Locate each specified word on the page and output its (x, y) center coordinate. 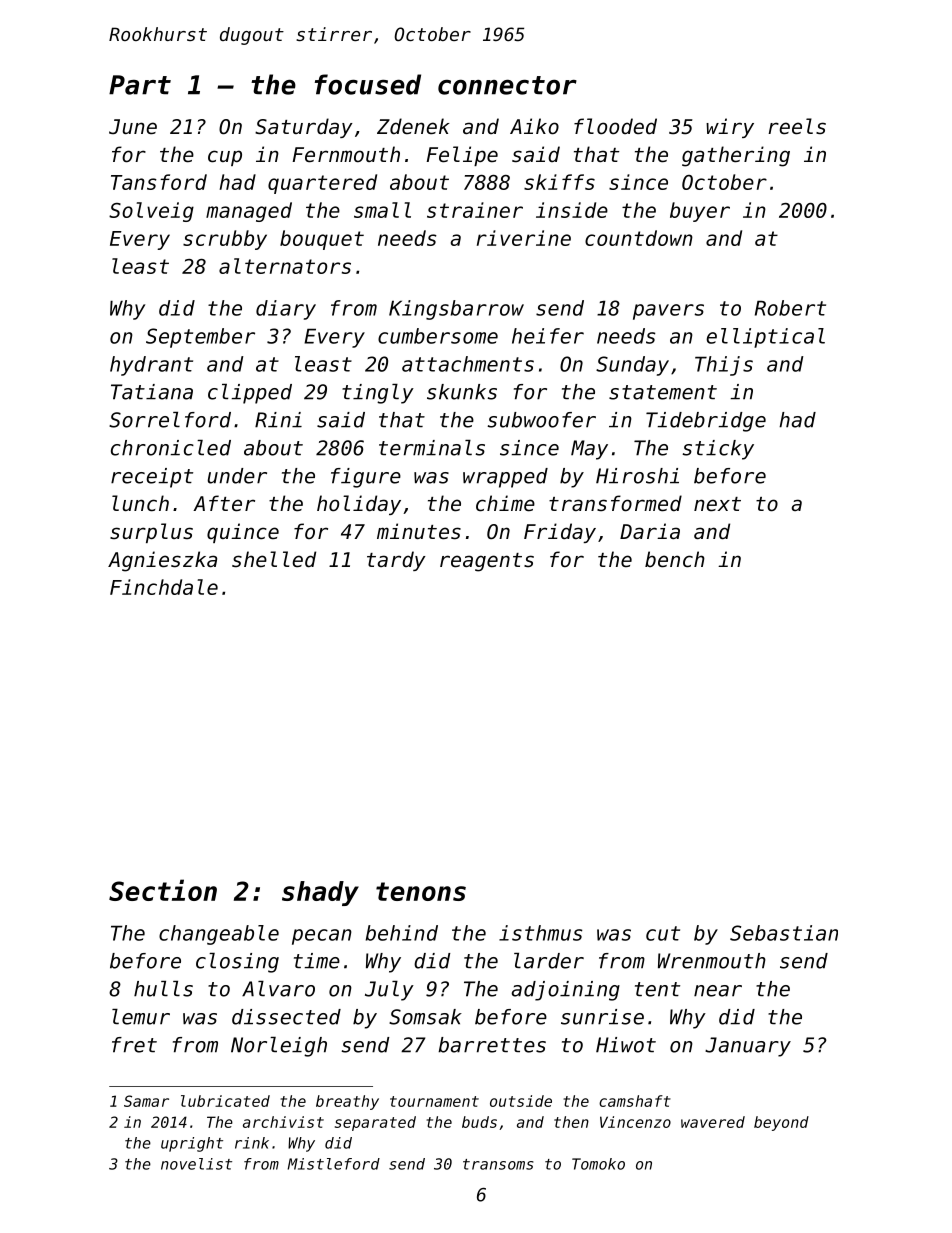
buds (479, 1122)
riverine (524, 238)
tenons (421, 891)
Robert (790, 308)
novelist (196, 1164)
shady (320, 893)
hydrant (151, 366)
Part (140, 85)
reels (797, 126)
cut (663, 933)
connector (507, 85)
